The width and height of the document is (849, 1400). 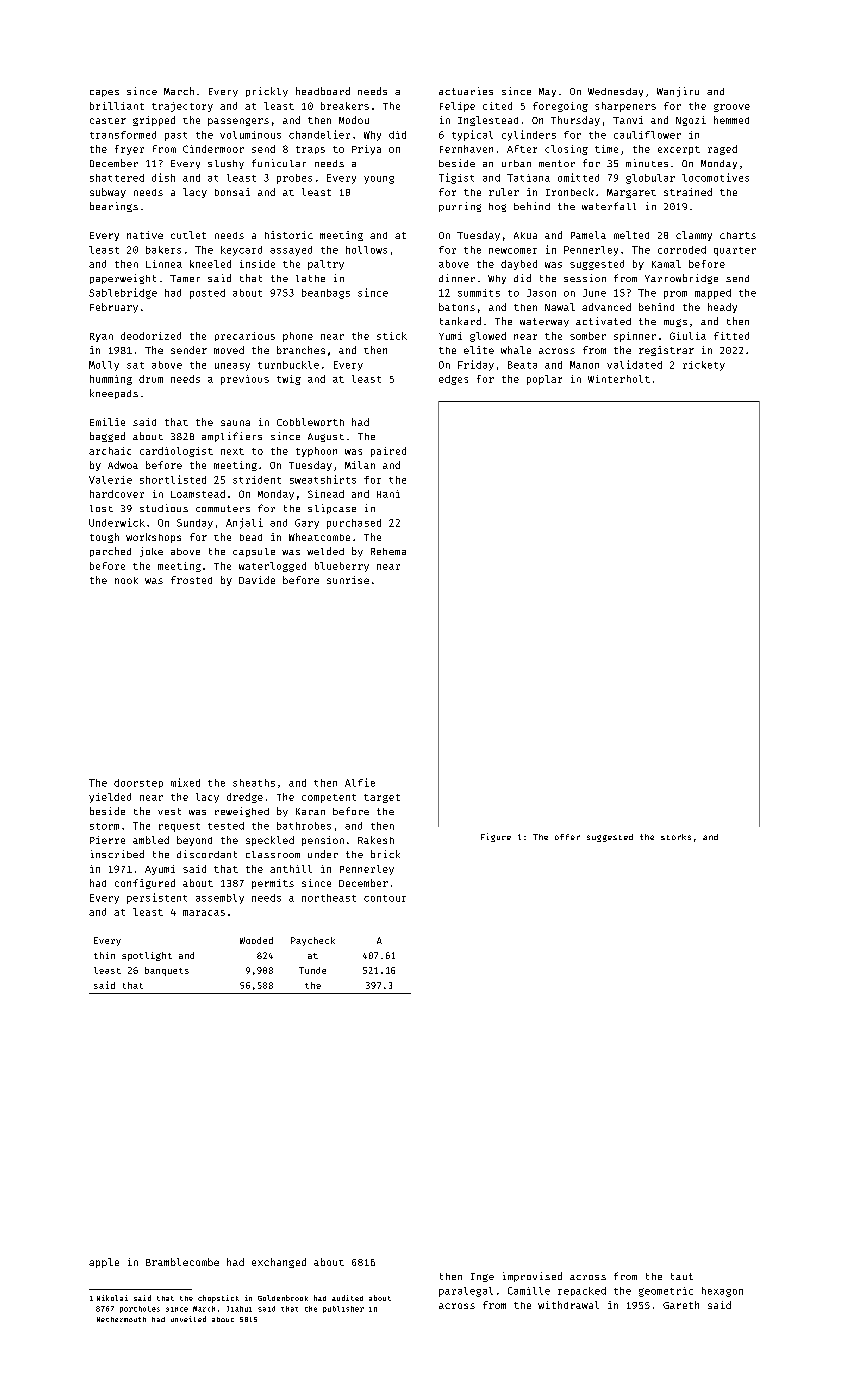 I want to click on next, so click(x=232, y=451).
